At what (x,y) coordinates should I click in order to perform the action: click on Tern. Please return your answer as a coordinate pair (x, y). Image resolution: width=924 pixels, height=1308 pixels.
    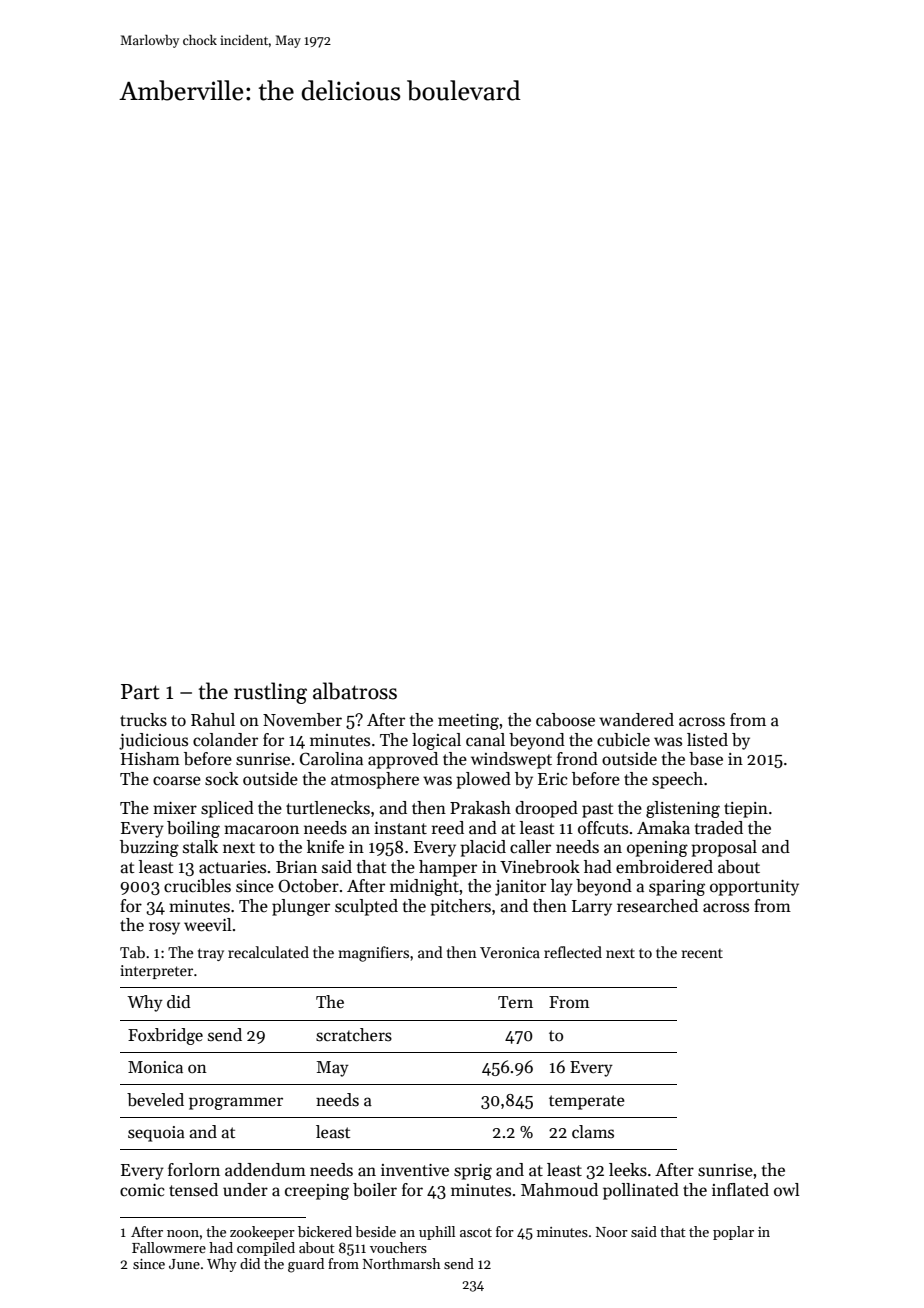
    Looking at the image, I should click on (515, 1002).
